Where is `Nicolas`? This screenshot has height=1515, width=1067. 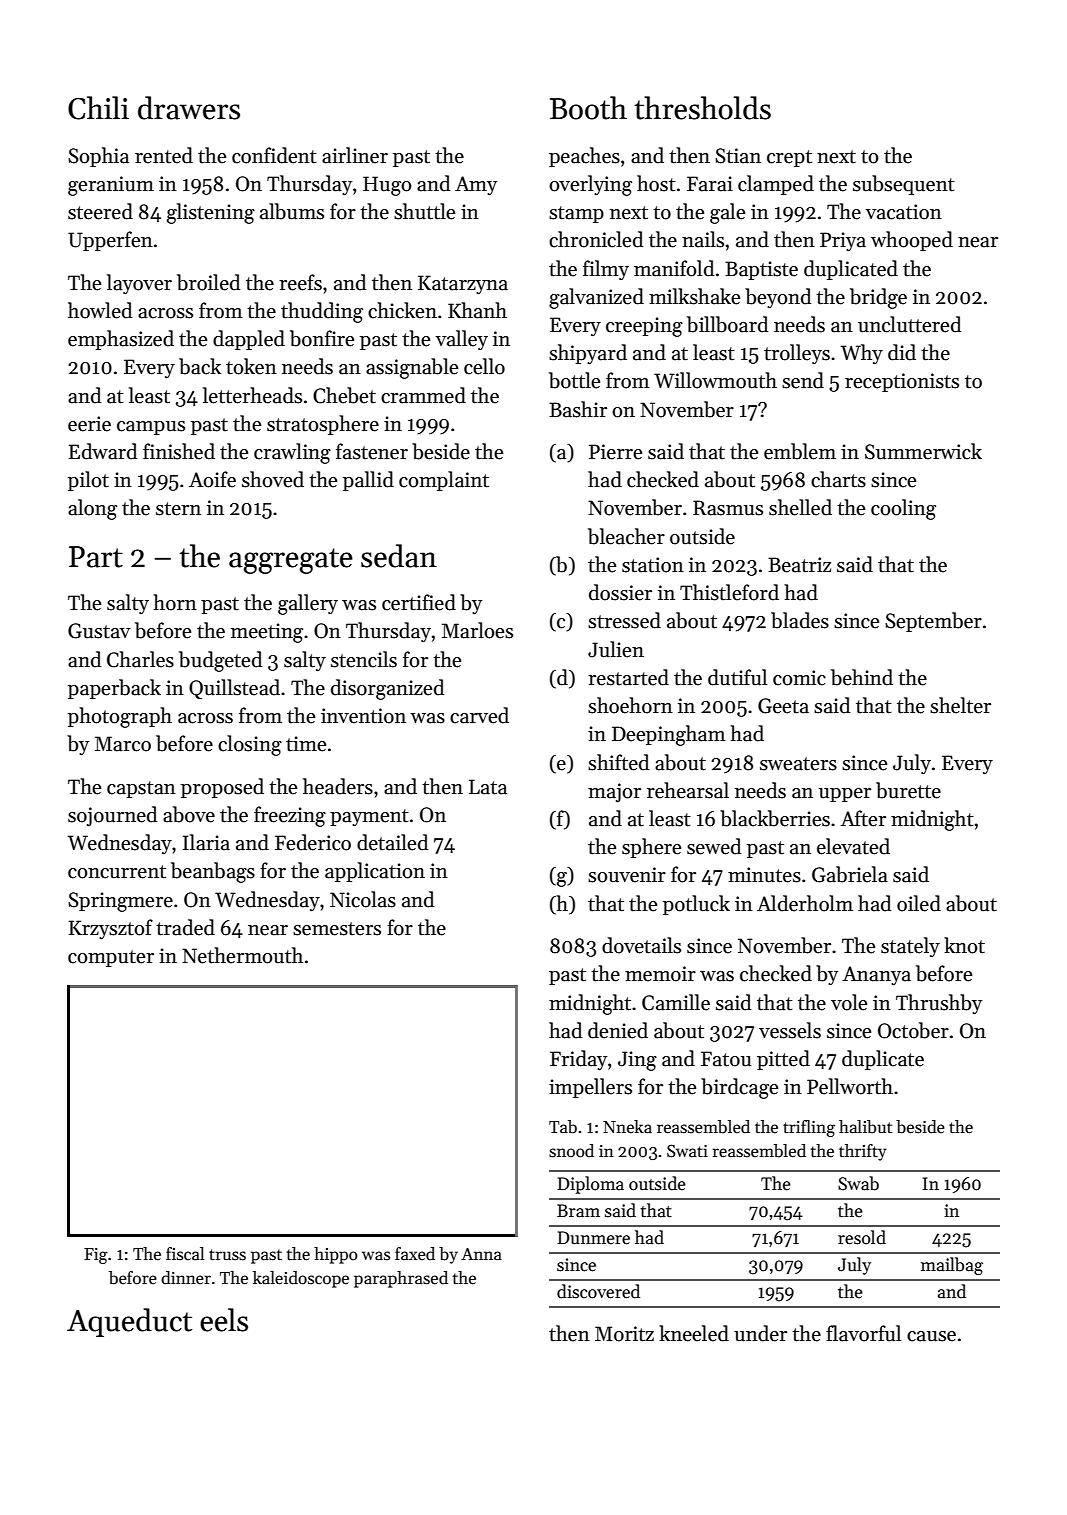 Nicolas is located at coordinates (363, 899).
